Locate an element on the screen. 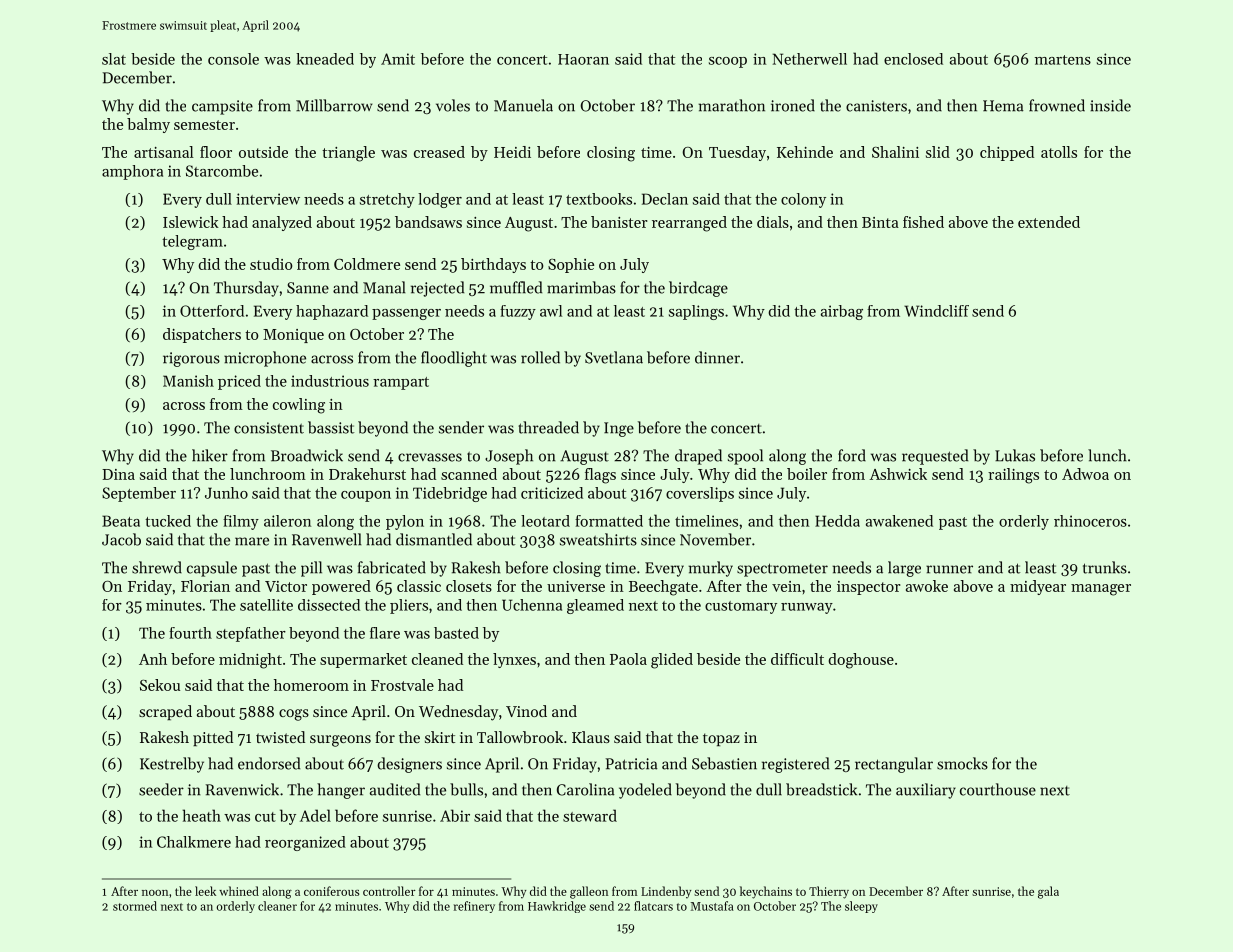 The image size is (1233, 952). shrewd is located at coordinates (157, 567).
